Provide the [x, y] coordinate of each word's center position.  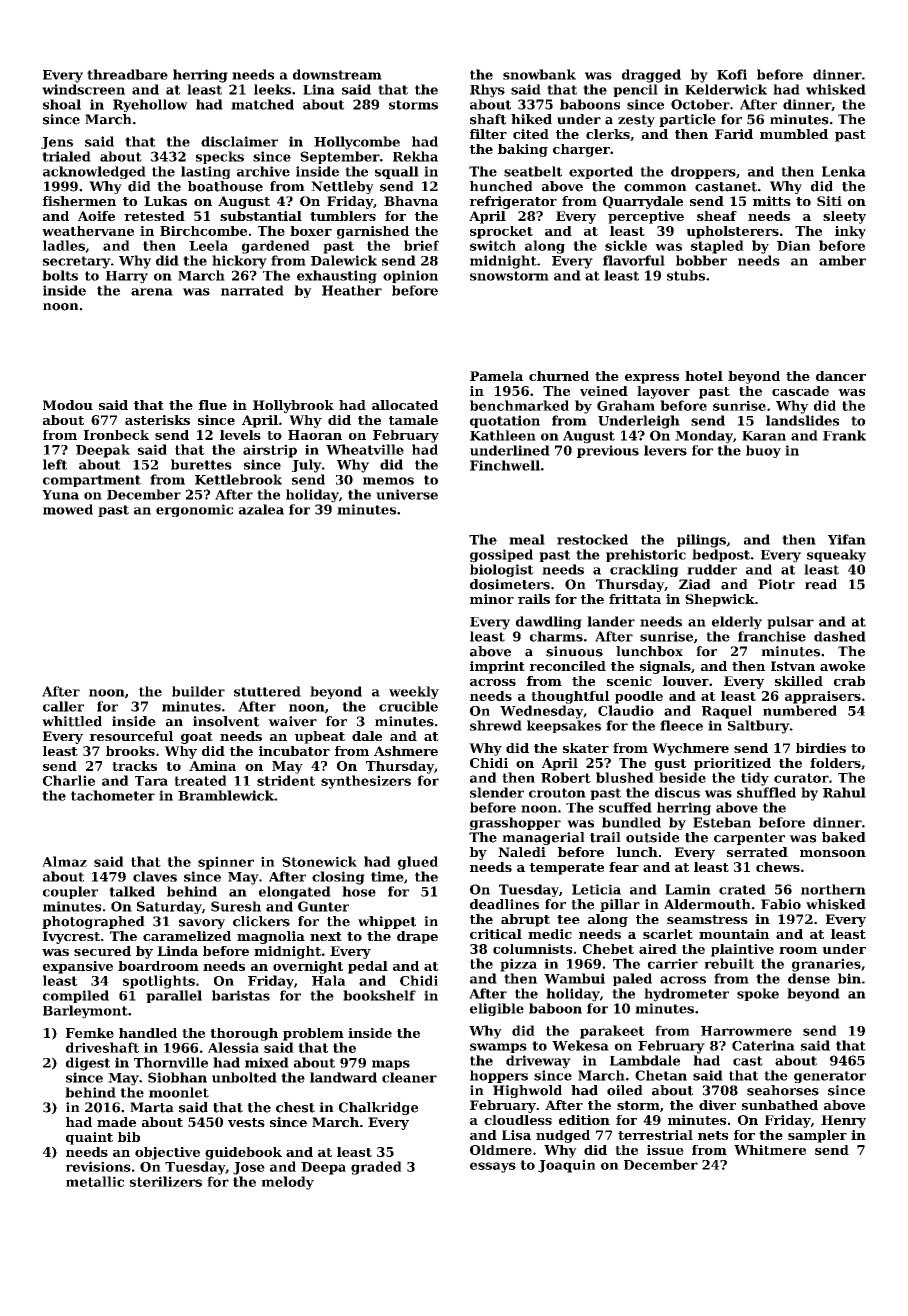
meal [527, 539]
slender [497, 792]
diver [717, 1105]
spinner [226, 863]
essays [493, 1167]
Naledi [522, 852]
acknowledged [94, 172]
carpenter [749, 839]
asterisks [157, 420]
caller [63, 706]
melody [287, 1183]
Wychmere [690, 749]
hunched [501, 186]
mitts [772, 201]
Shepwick [720, 600]
